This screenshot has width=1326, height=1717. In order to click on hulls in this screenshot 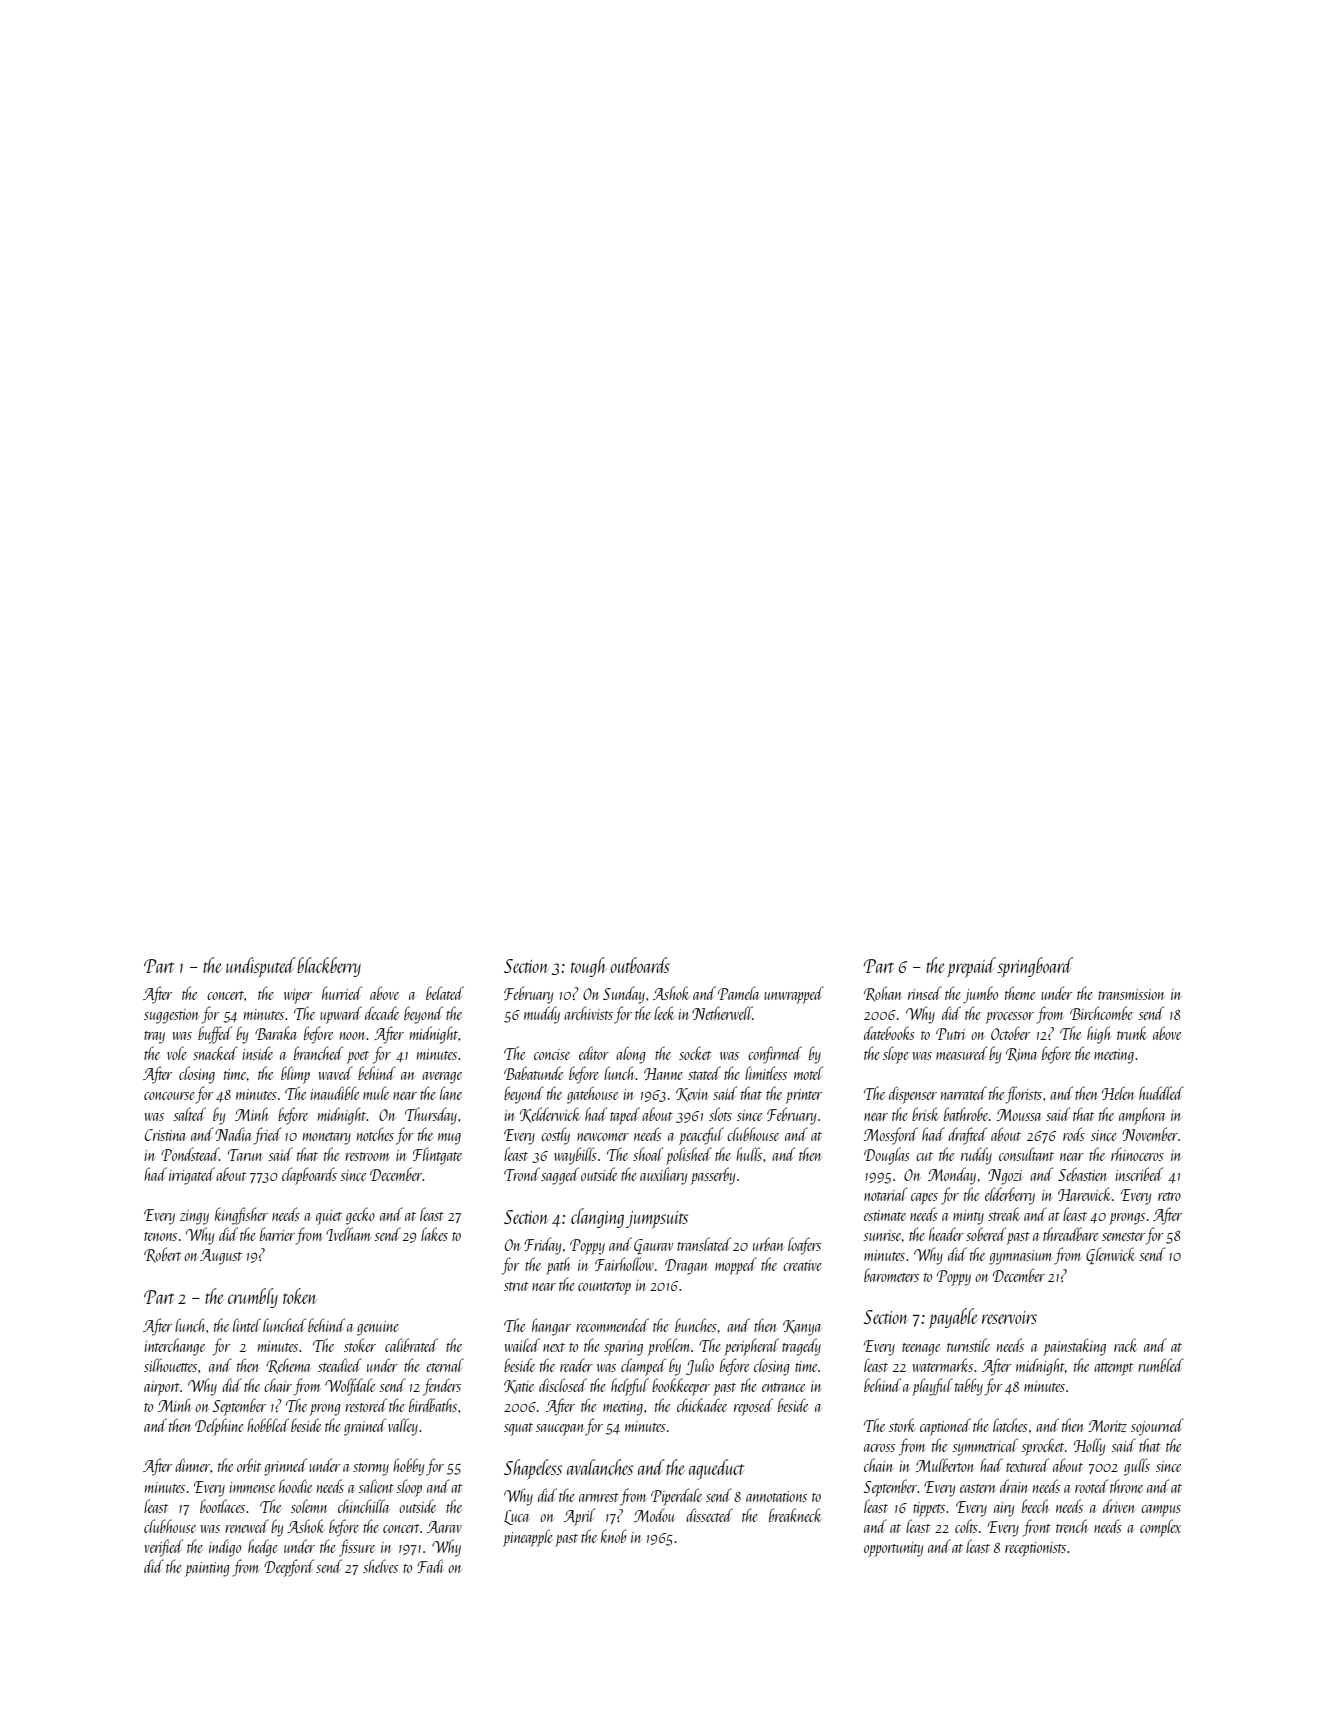, I will do `click(749, 1154)`.
